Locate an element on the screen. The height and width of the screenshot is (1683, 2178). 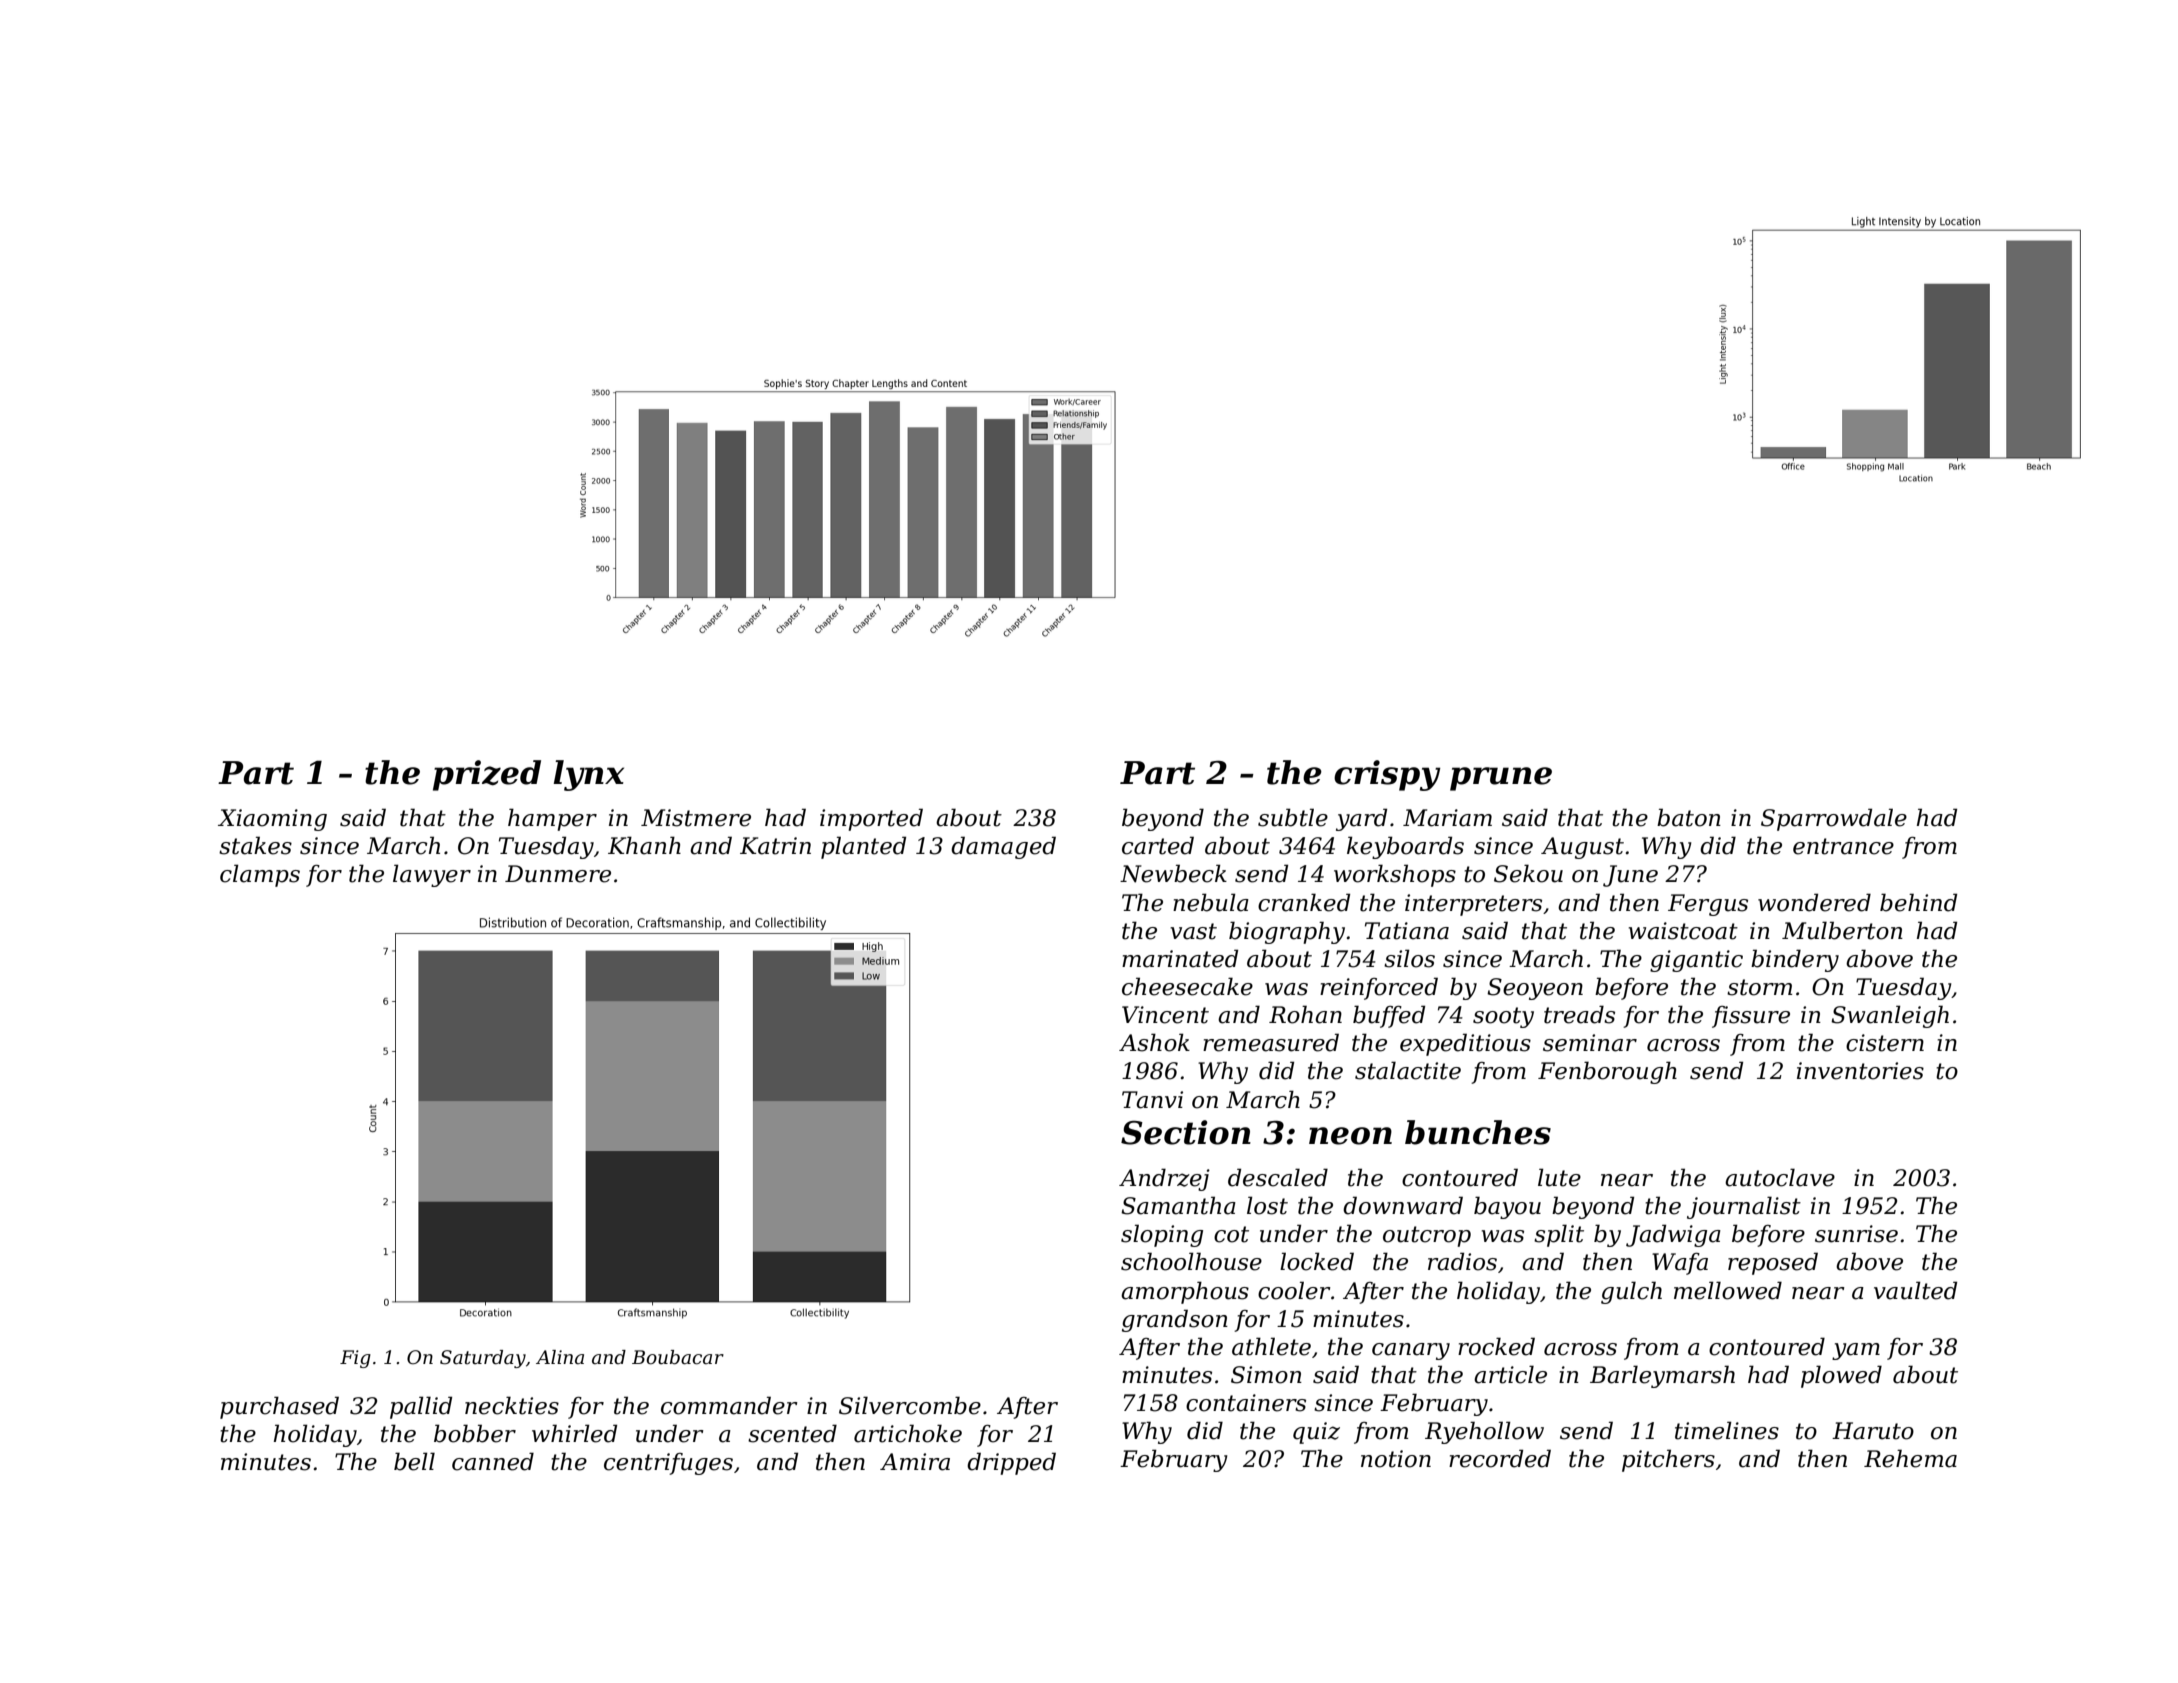
Silvercombe is located at coordinates (910, 1405).
